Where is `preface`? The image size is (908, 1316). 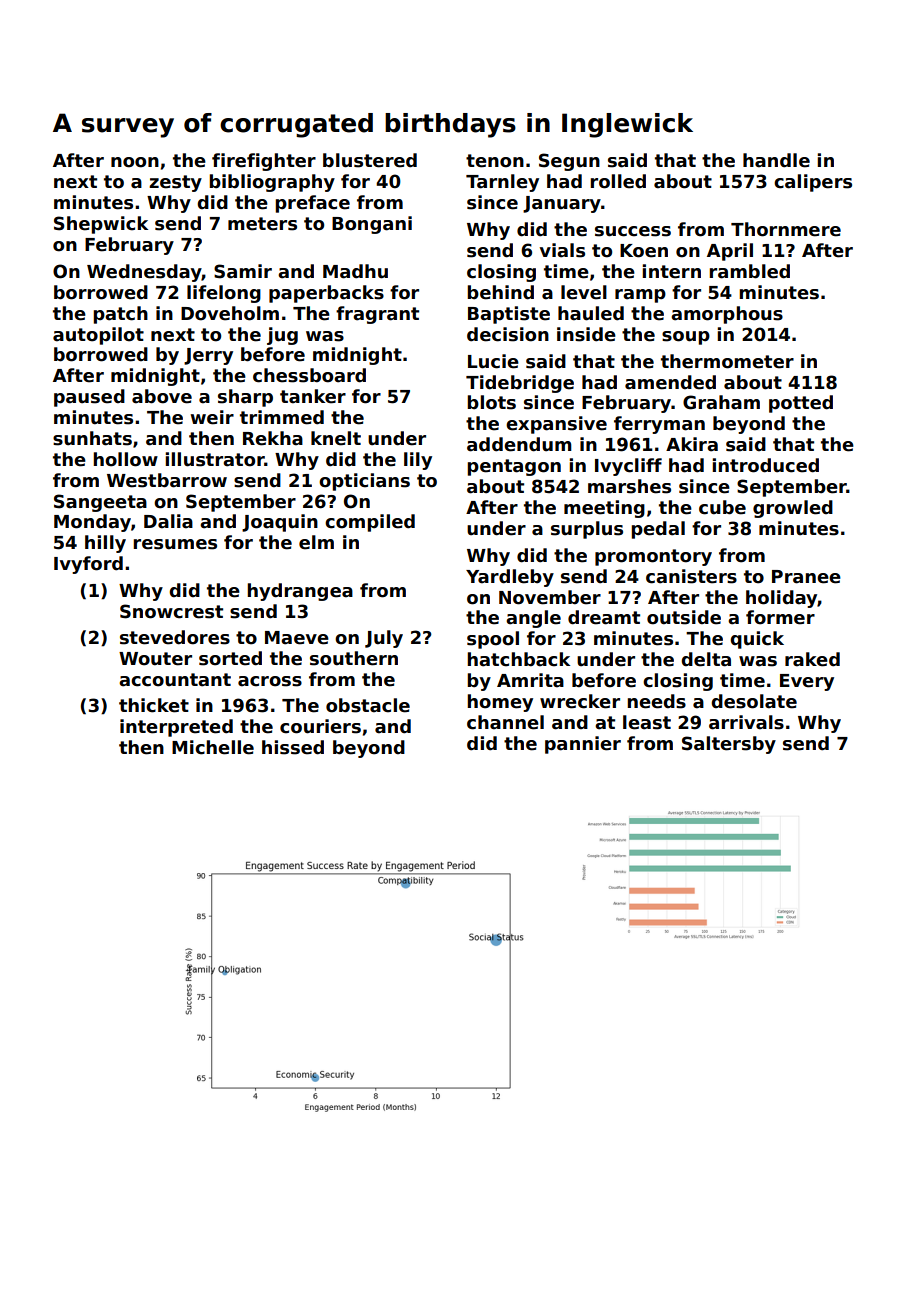
preface is located at coordinates (312, 204).
